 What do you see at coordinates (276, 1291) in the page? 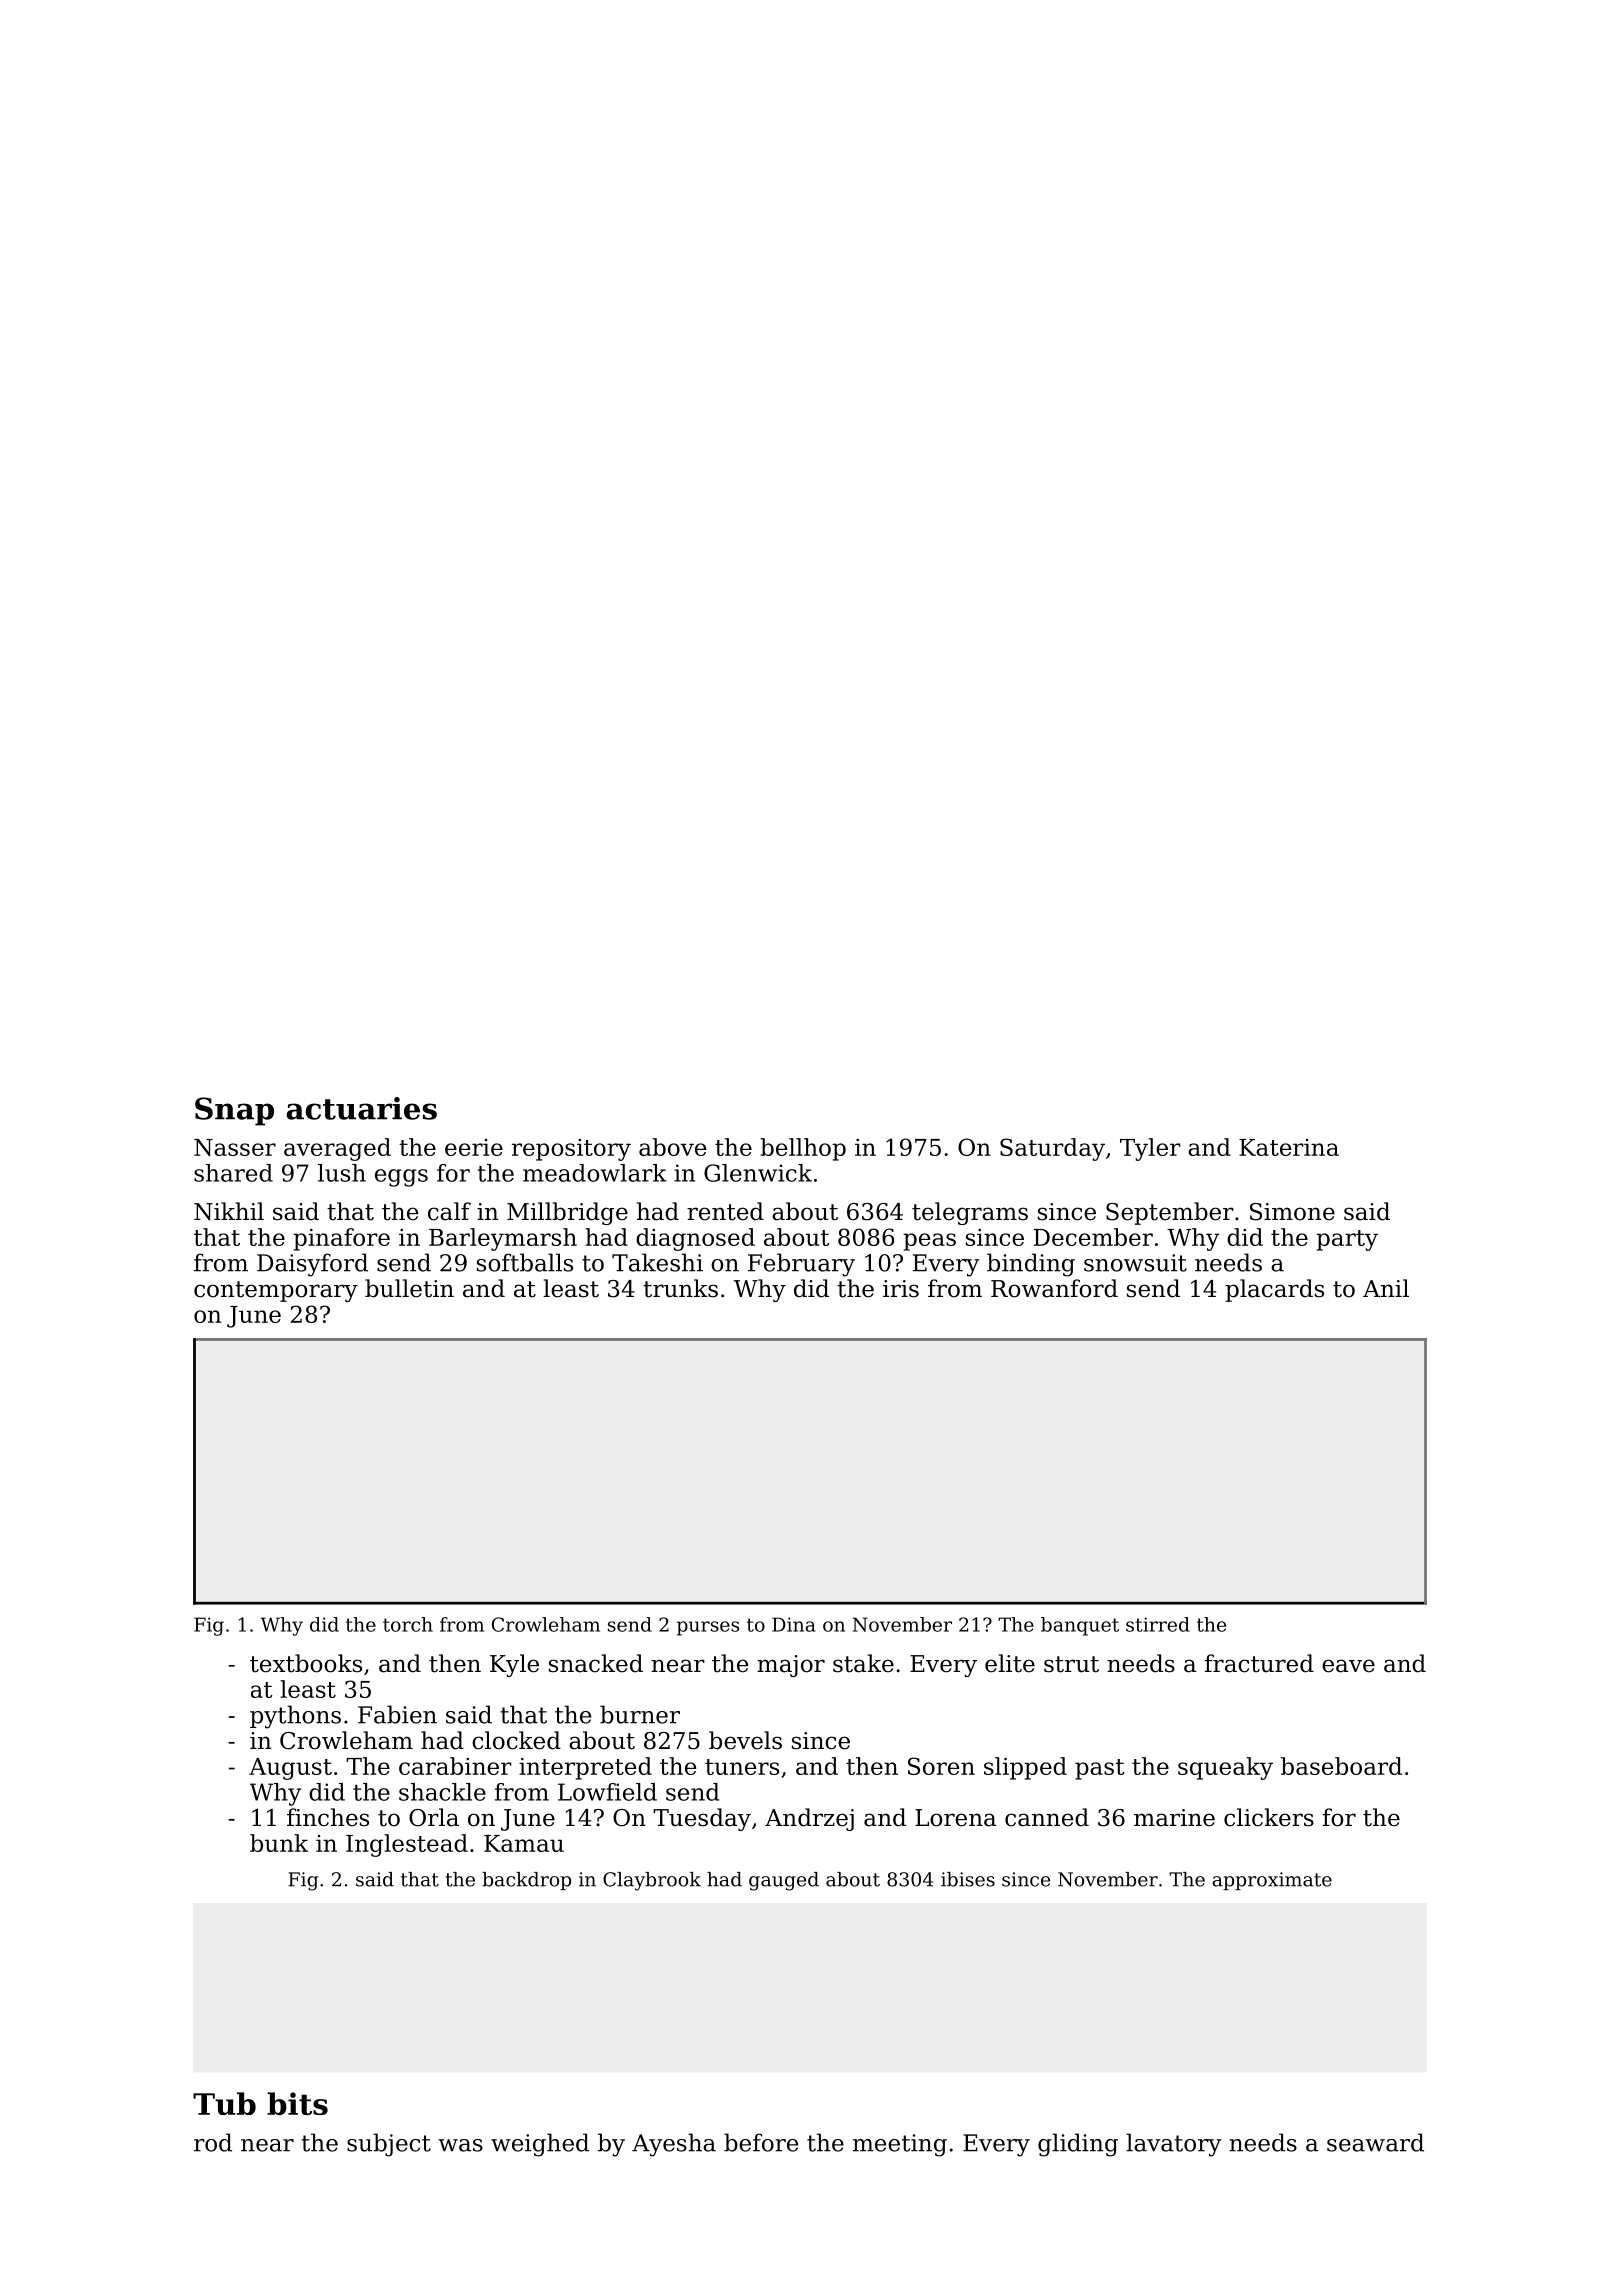
I see `contemporary` at bounding box center [276, 1291].
